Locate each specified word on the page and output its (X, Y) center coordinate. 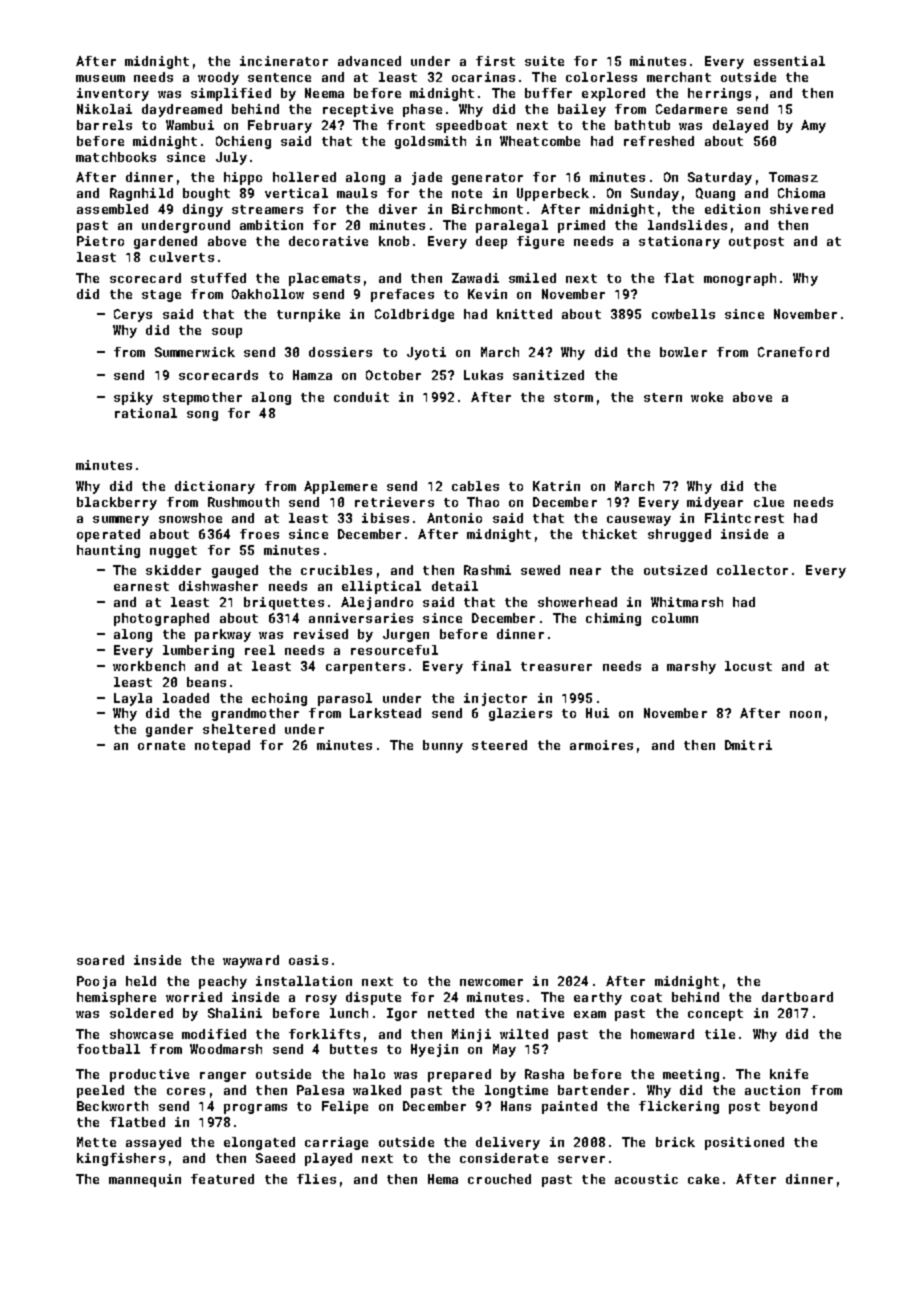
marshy (691, 667)
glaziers (520, 714)
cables (475, 486)
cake (703, 1179)
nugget (173, 552)
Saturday (720, 178)
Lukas (483, 375)
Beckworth (112, 1106)
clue (769, 502)
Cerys (133, 315)
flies (316, 1179)
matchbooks (116, 157)
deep (491, 242)
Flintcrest (744, 518)
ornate (161, 745)
